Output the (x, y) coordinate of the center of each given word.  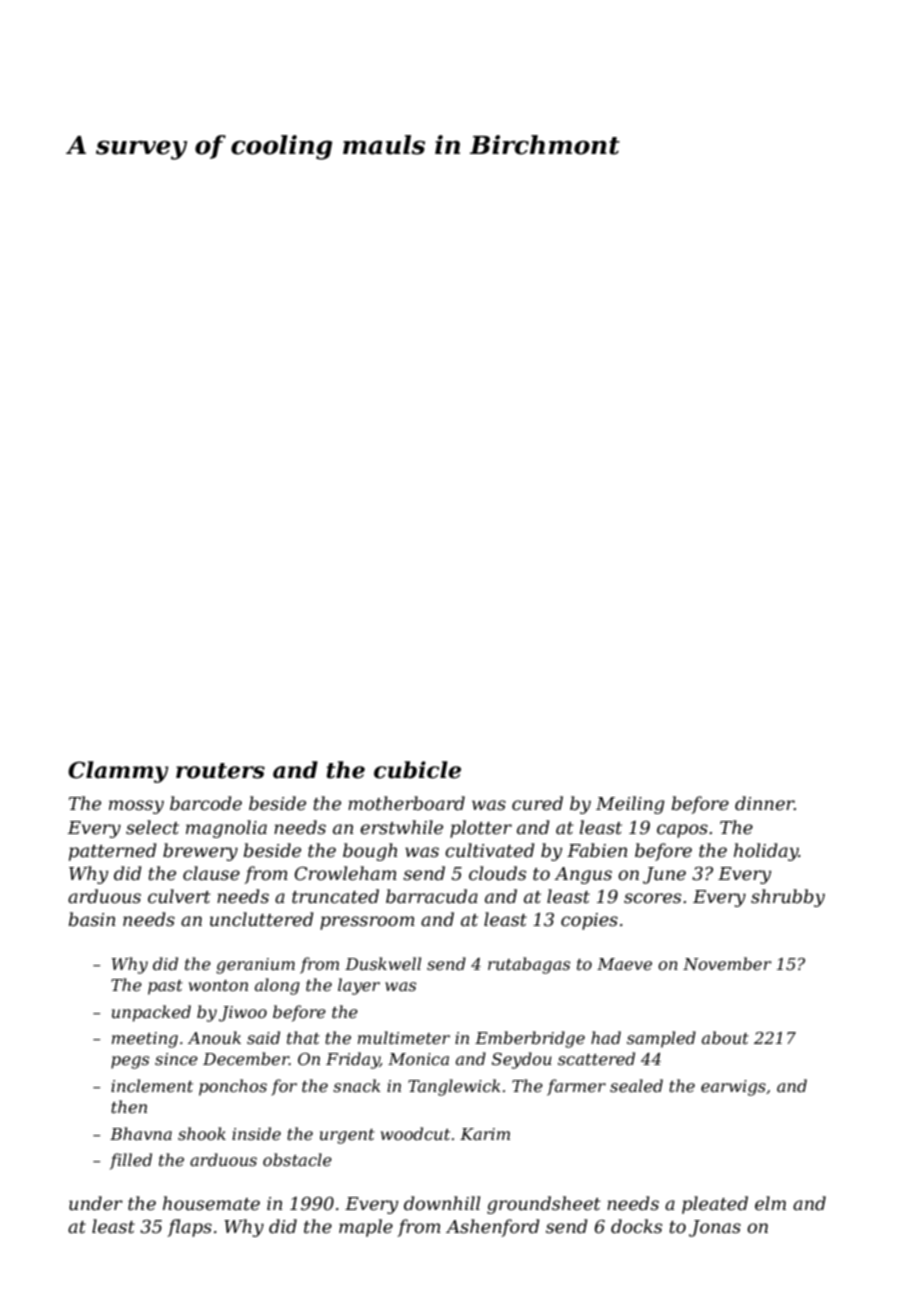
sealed (636, 1085)
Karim (485, 1134)
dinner (764, 803)
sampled (661, 1039)
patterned (113, 852)
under (96, 1203)
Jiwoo (243, 1014)
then (129, 1106)
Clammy (118, 772)
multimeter (404, 1037)
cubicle (417, 770)
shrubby (788, 898)
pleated (715, 1205)
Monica (418, 1059)
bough (370, 852)
